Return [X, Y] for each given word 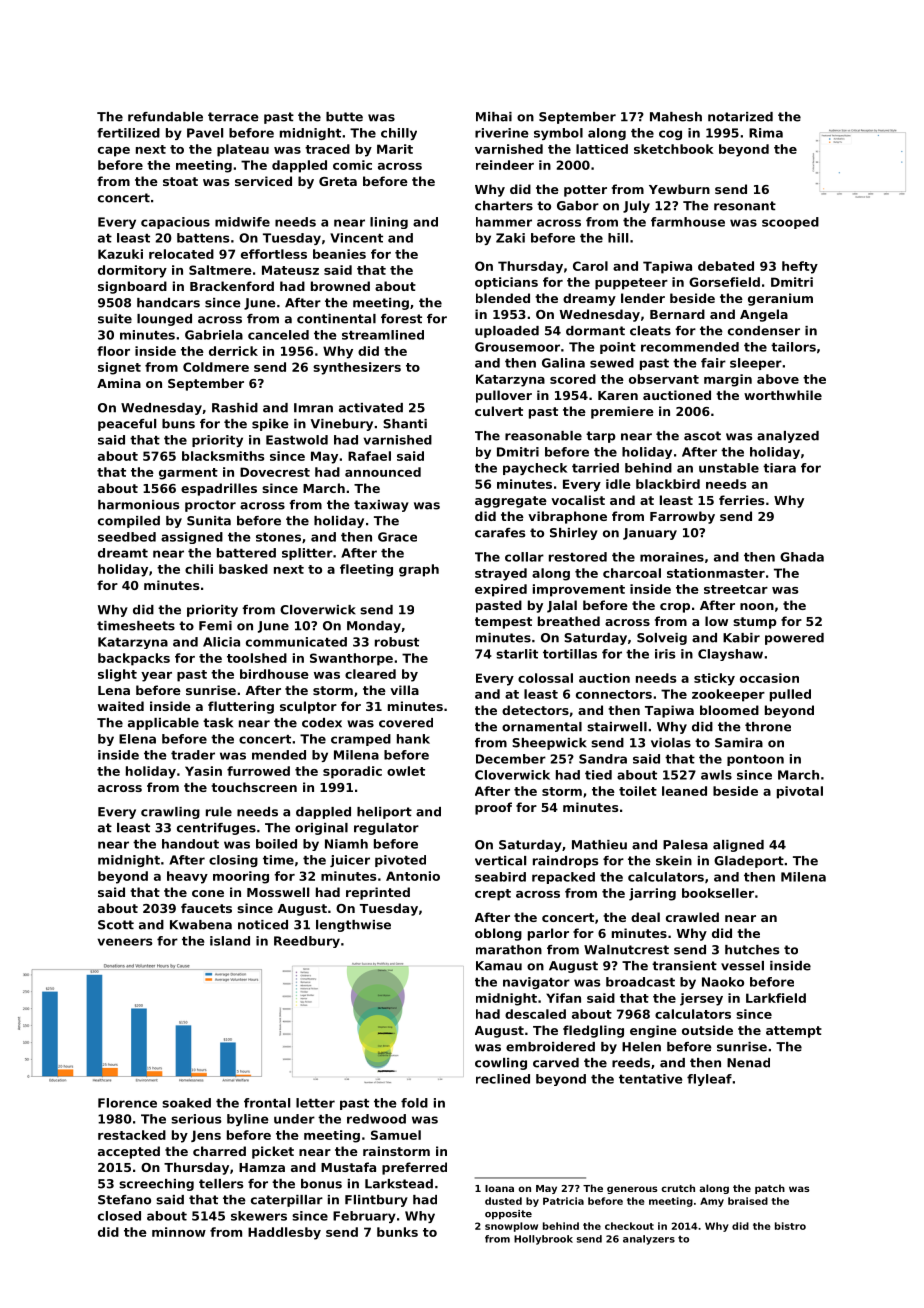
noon [757, 606]
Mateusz [290, 270]
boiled [276, 844]
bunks [397, 1232]
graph [419, 570]
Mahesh [676, 117]
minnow [179, 1232]
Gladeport [749, 862]
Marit [395, 149]
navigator [536, 983]
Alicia [221, 642]
